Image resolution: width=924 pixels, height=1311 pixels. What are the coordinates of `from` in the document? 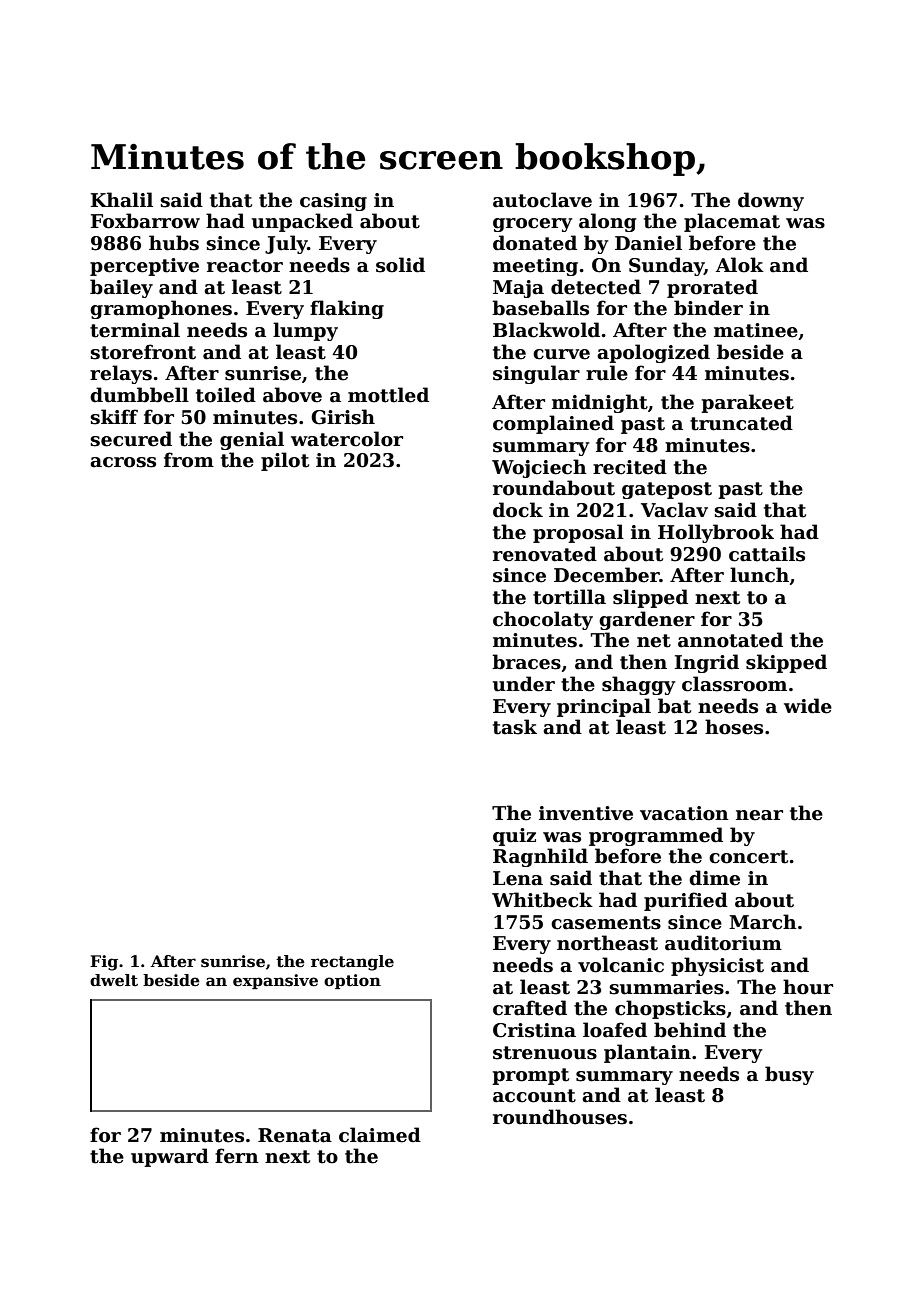 It's located at (189, 460).
